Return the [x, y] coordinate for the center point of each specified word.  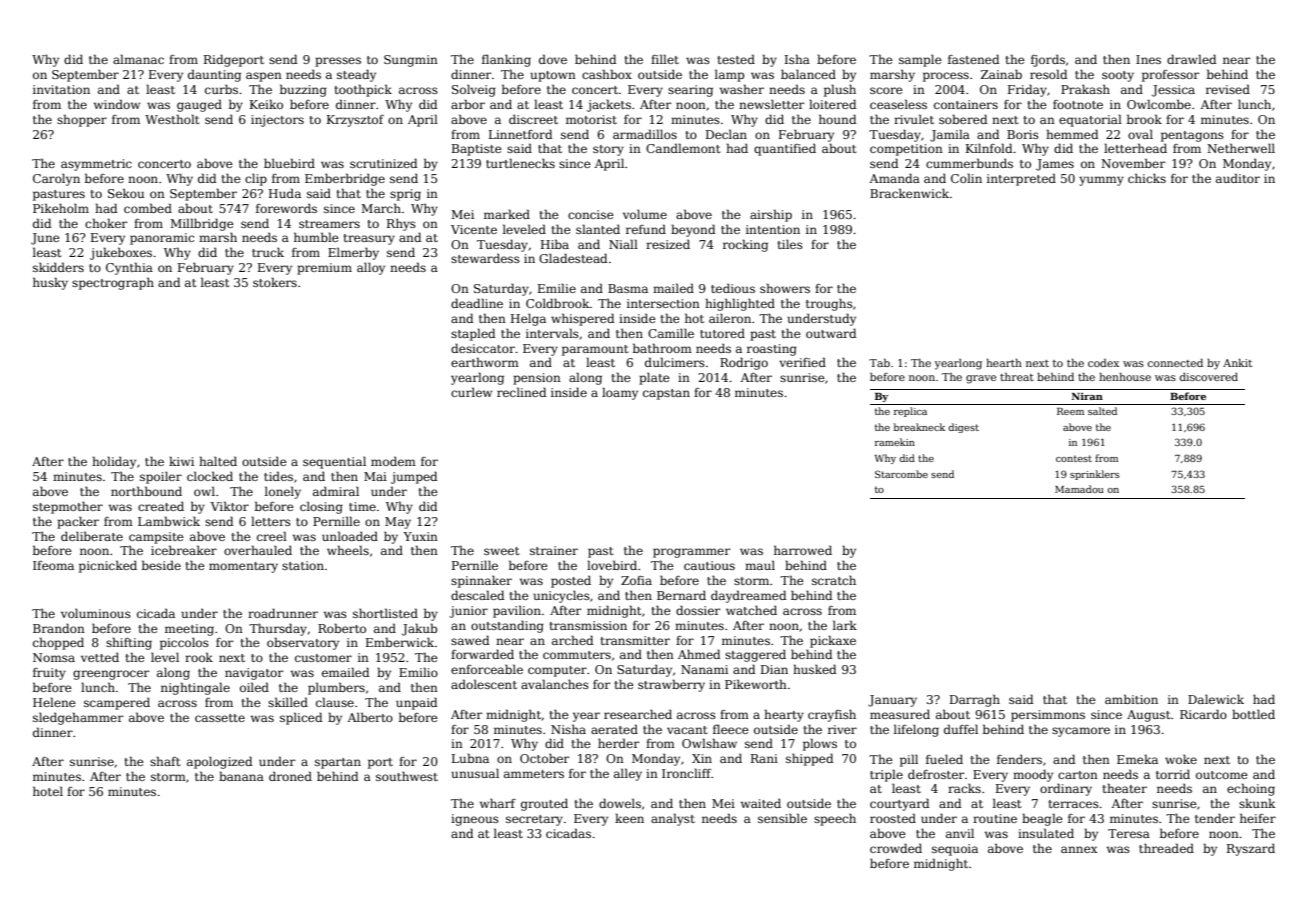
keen [629, 818]
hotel [48, 791]
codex [1103, 363]
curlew [471, 392]
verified [802, 362]
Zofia [636, 580]
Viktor [229, 506]
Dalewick [1216, 699]
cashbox [607, 74]
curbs [221, 89]
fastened [973, 59]
